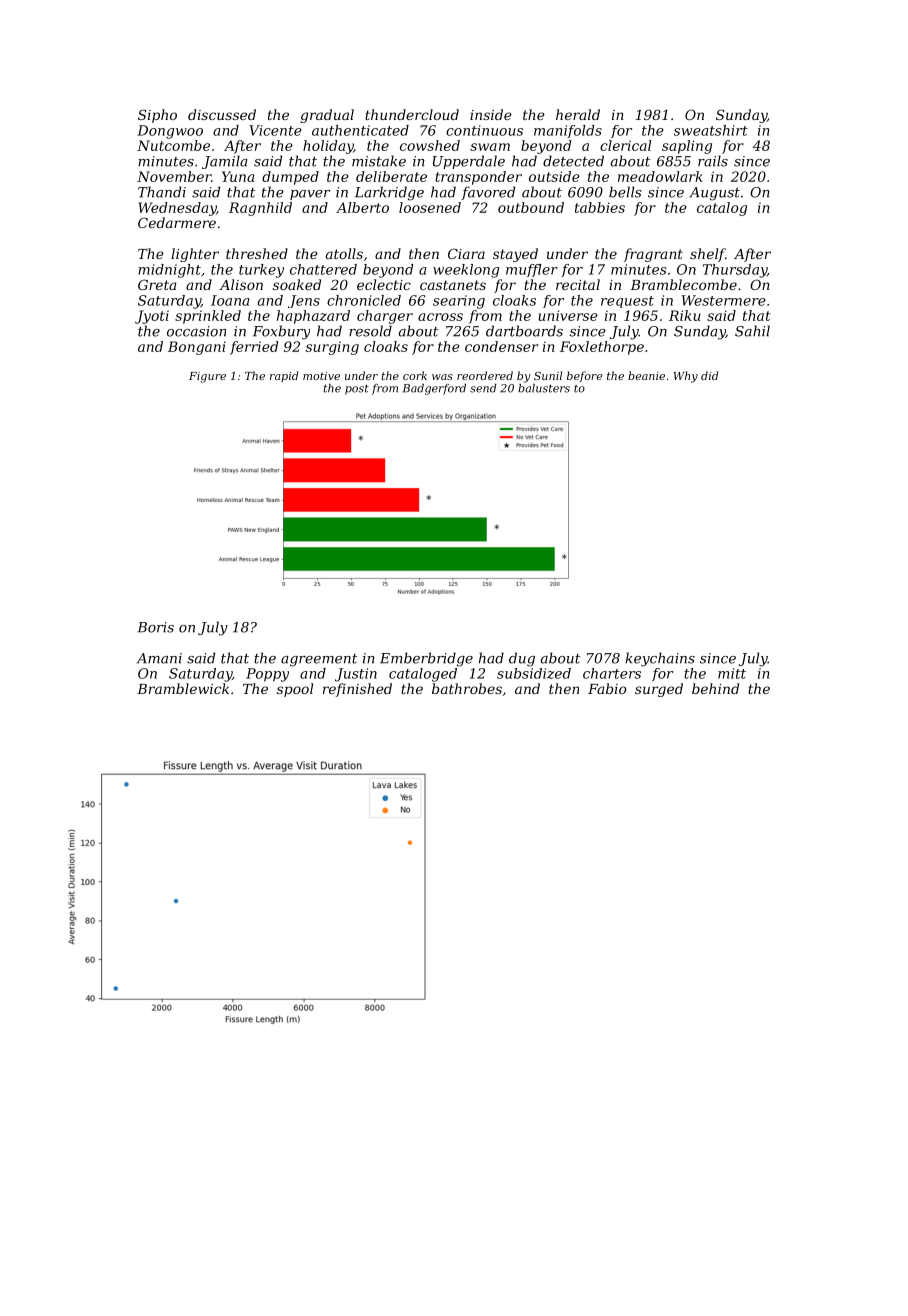 This screenshot has height=1316, width=908. I want to click on Badgerford, so click(434, 389).
